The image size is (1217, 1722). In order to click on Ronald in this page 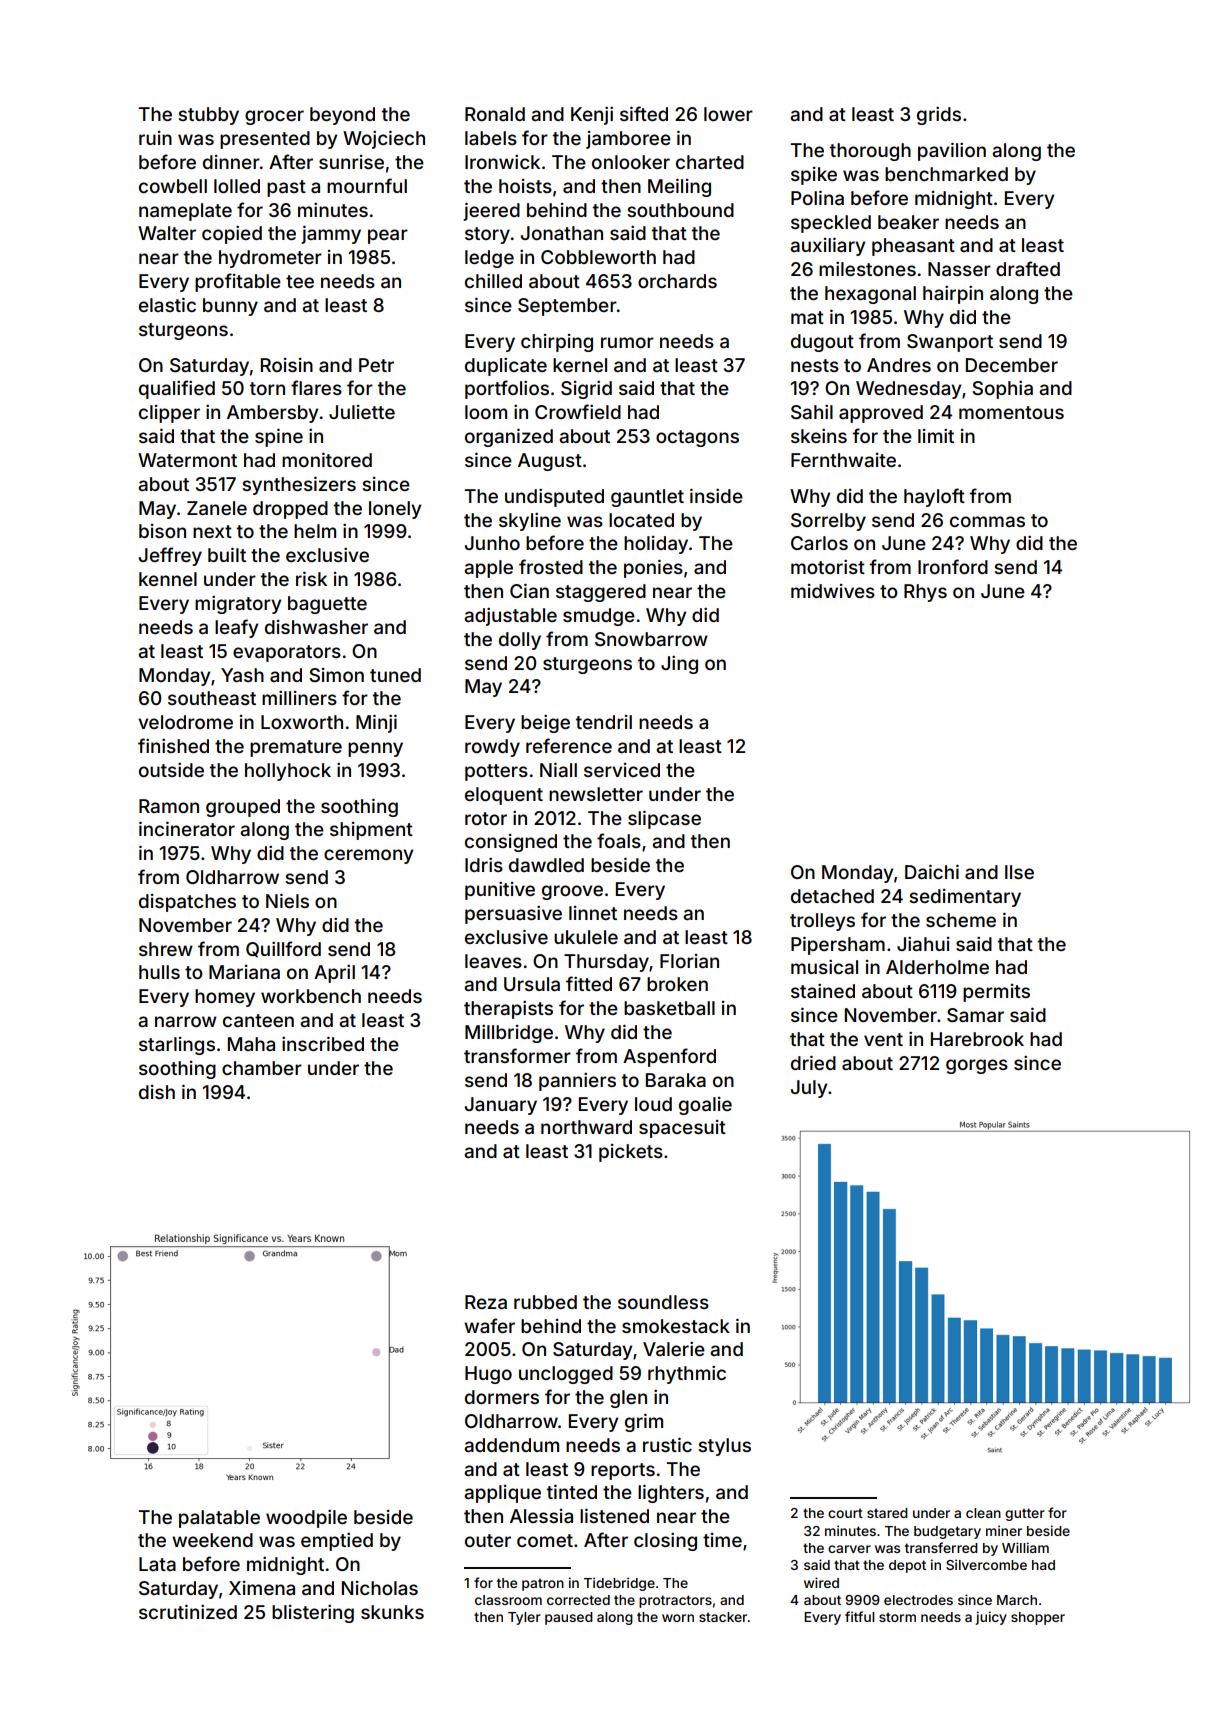, I will do `click(495, 114)`.
